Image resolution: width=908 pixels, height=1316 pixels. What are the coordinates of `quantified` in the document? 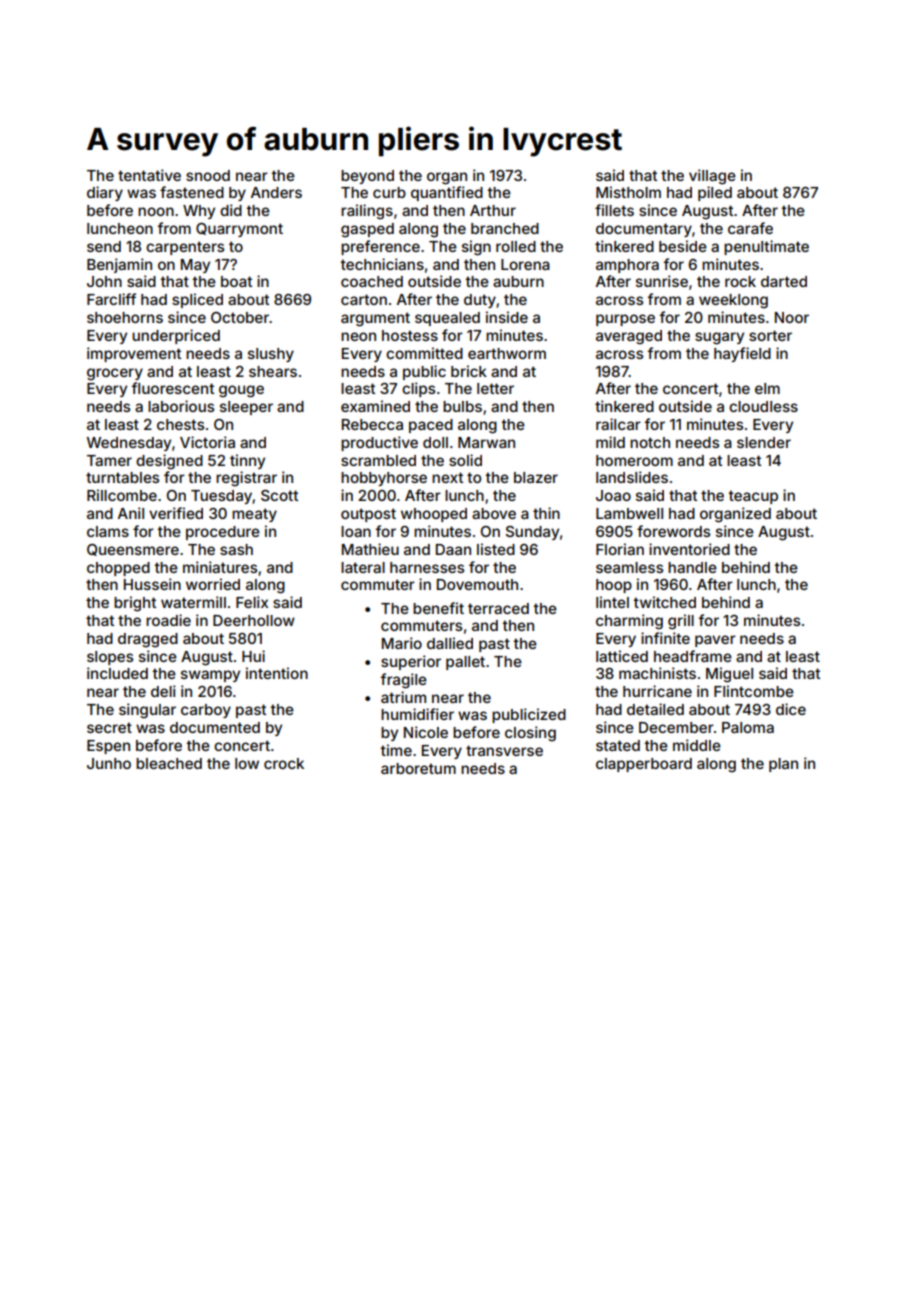 It's located at (447, 193).
